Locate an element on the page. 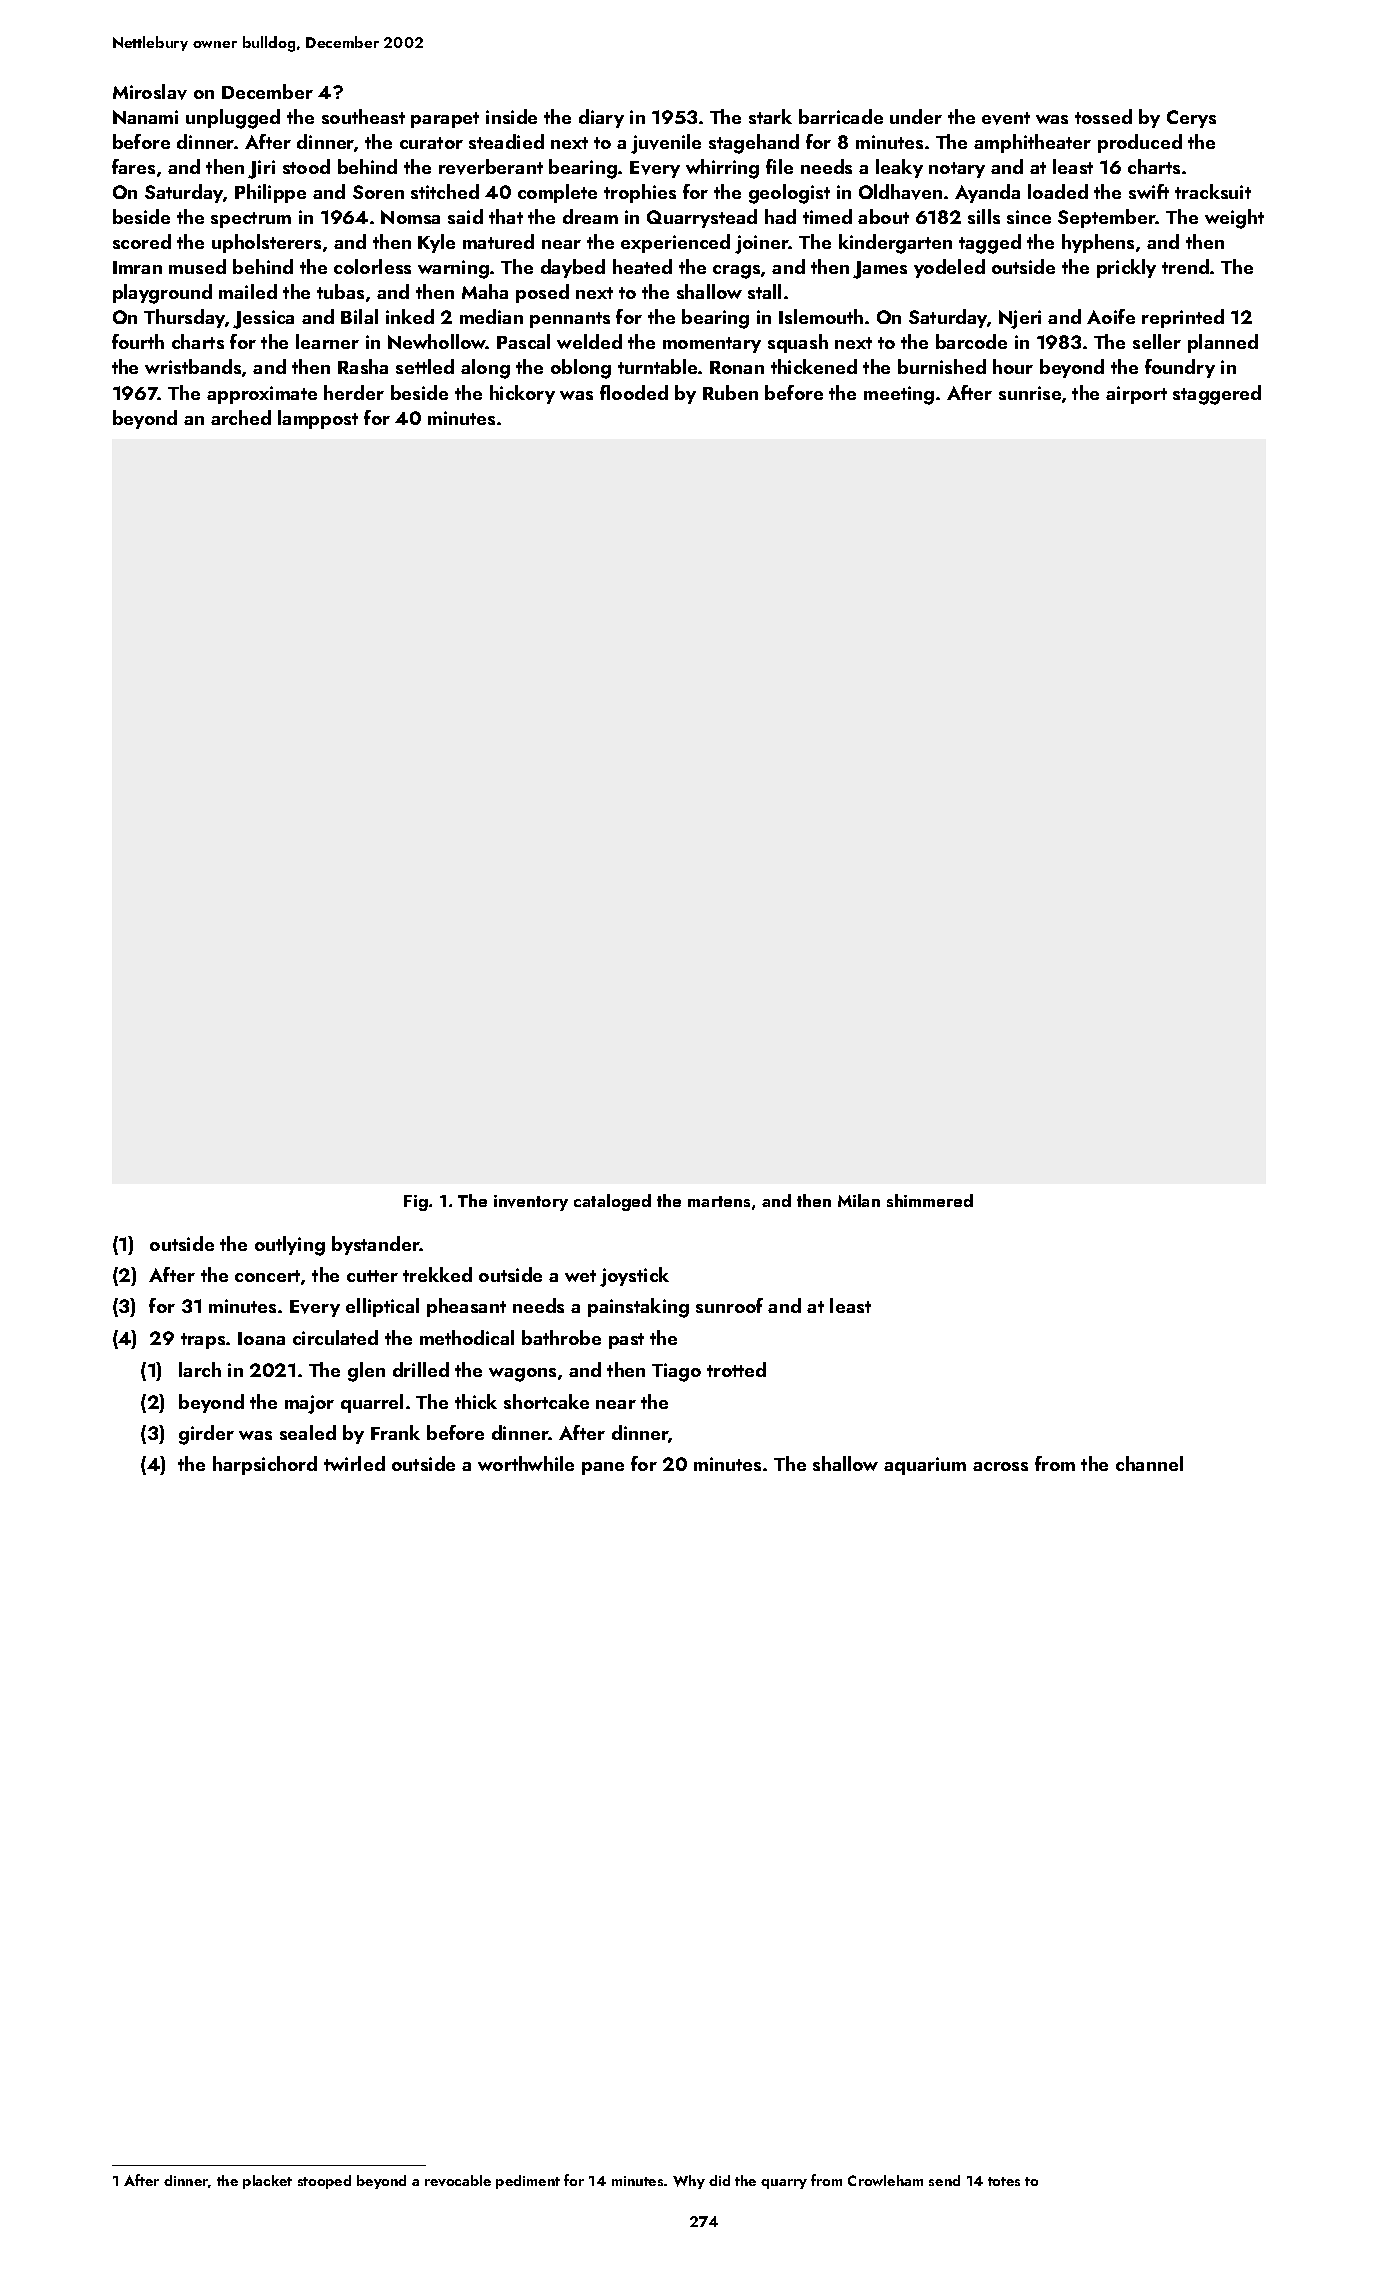 Image resolution: width=1378 pixels, height=2269 pixels. revocable is located at coordinates (458, 2180).
